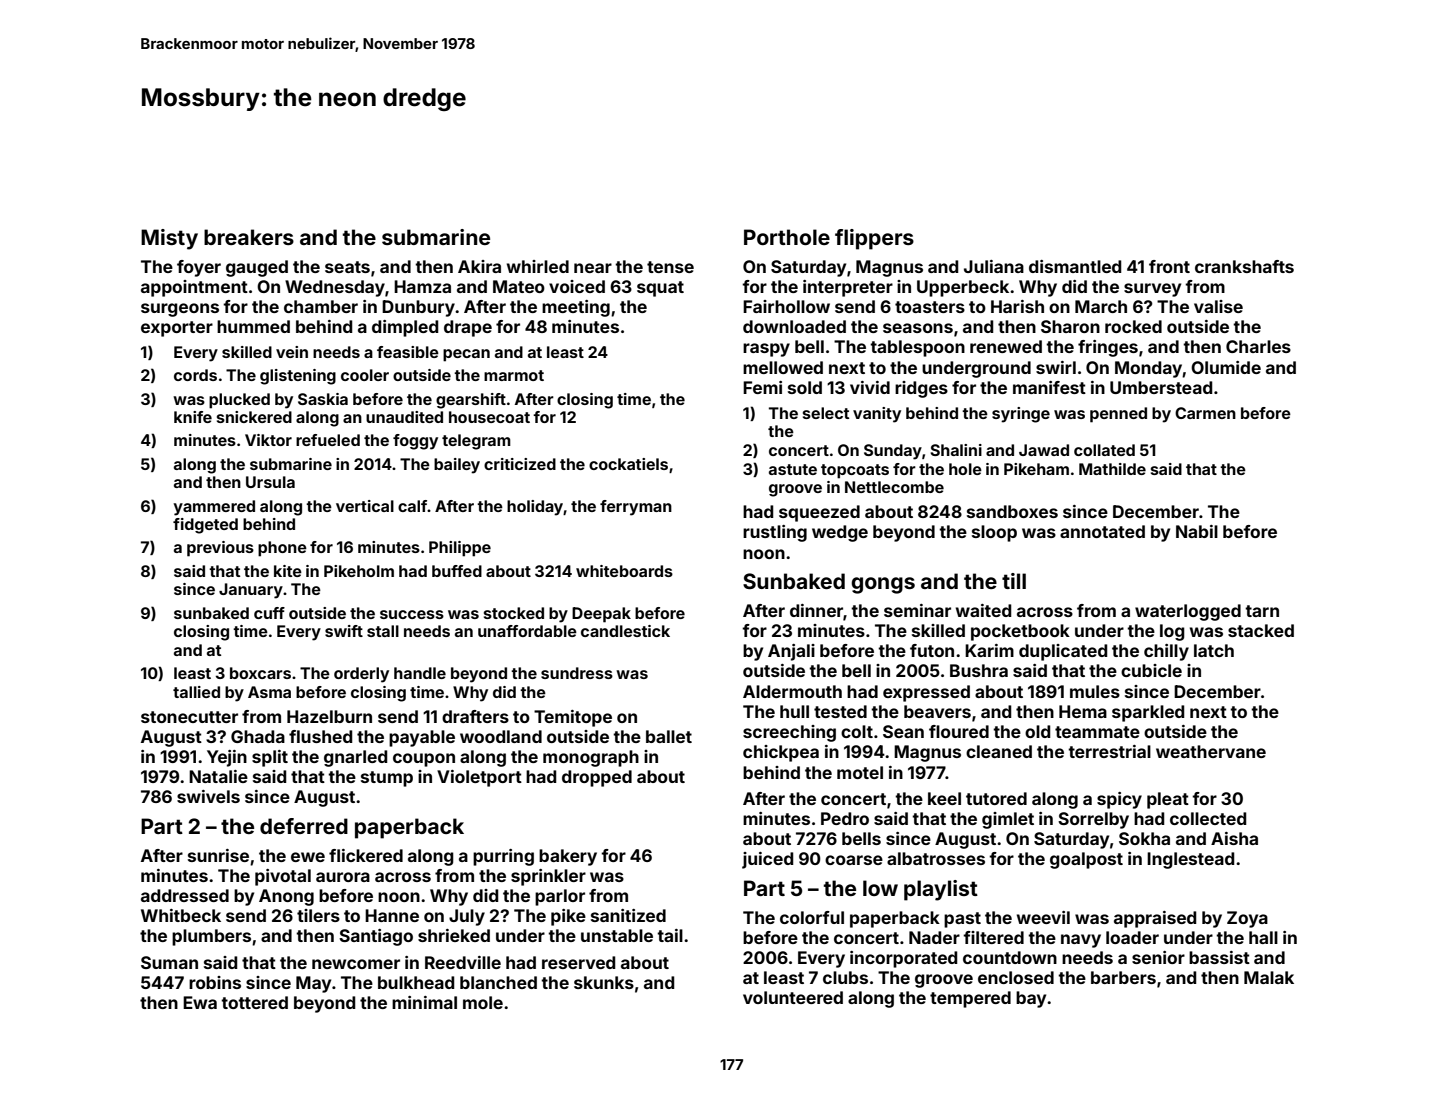 Image resolution: width=1440 pixels, height=1113 pixels. I want to click on Nabil, so click(1197, 531).
